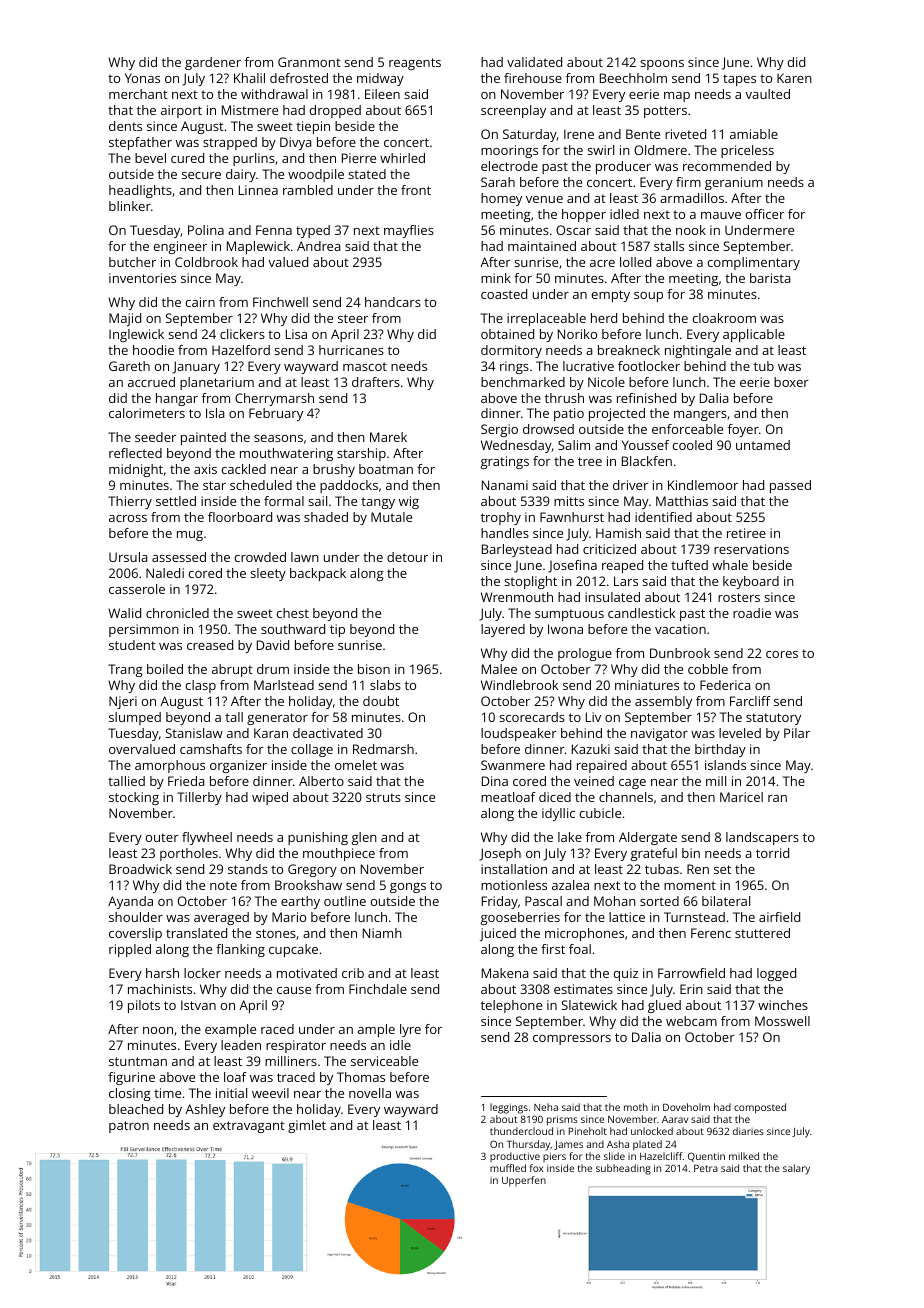 The width and height of the document is (924, 1308). Describe the element at coordinates (278, 438) in the document. I see `seasons` at that location.
